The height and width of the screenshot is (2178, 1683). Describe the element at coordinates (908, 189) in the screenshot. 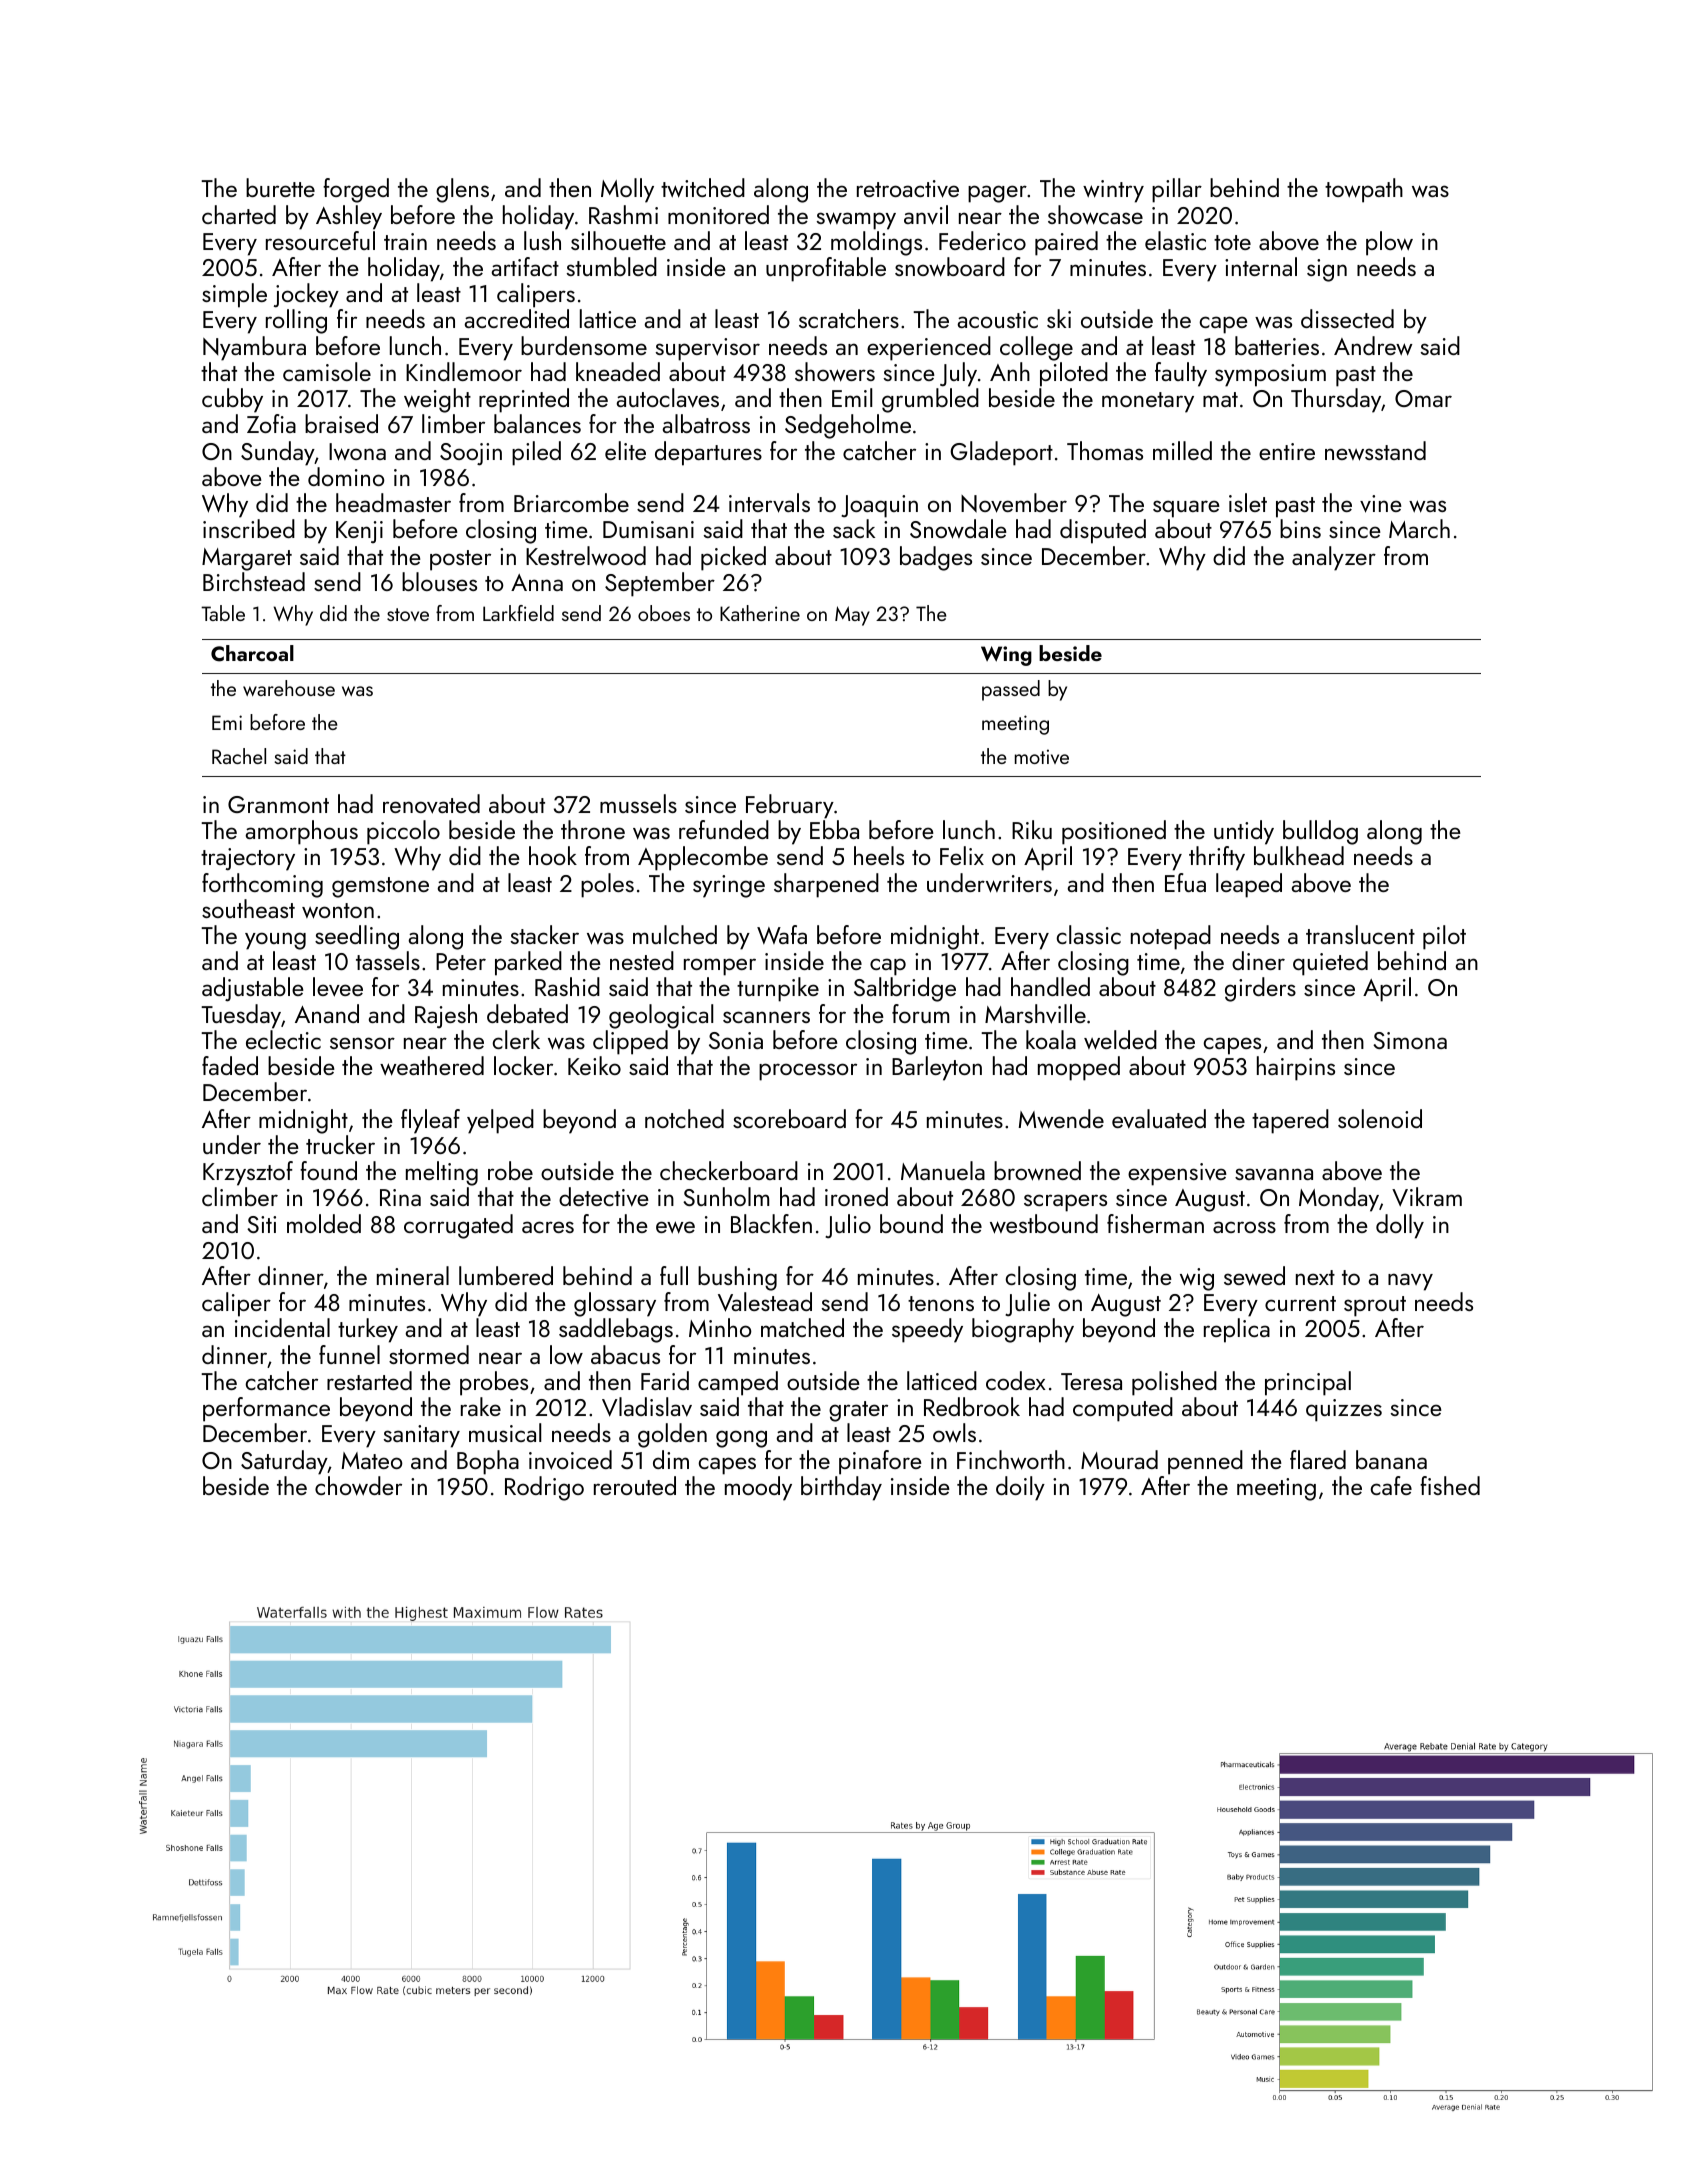

I see `retroactive` at that location.
